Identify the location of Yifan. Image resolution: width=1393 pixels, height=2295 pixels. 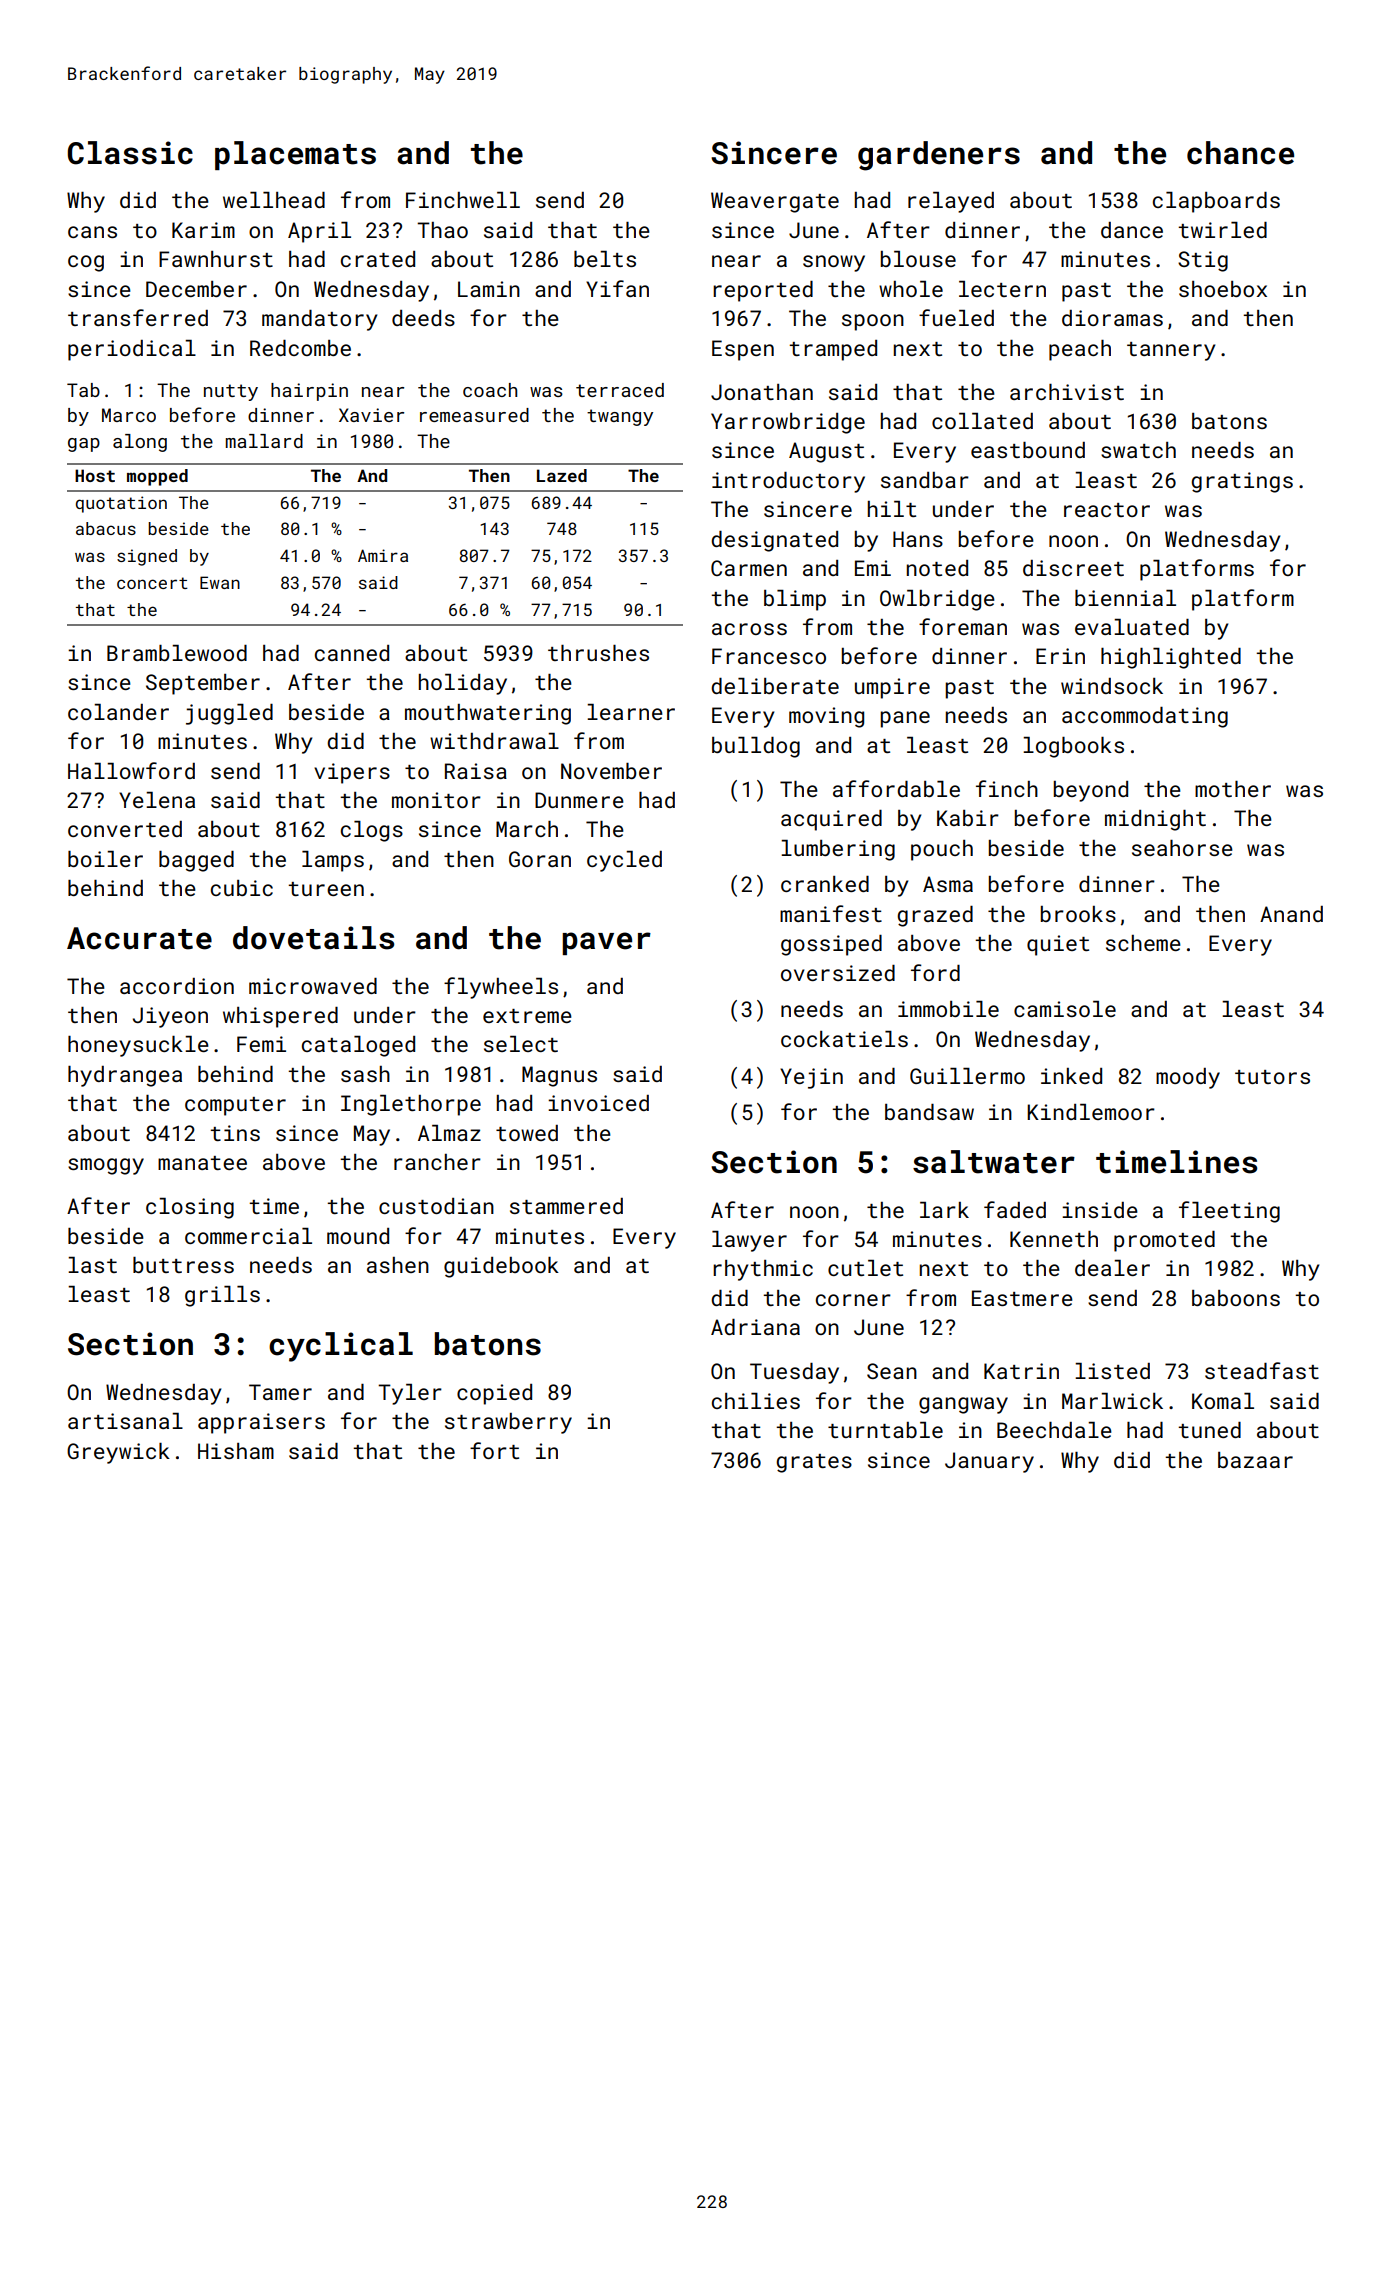
(617, 288).
